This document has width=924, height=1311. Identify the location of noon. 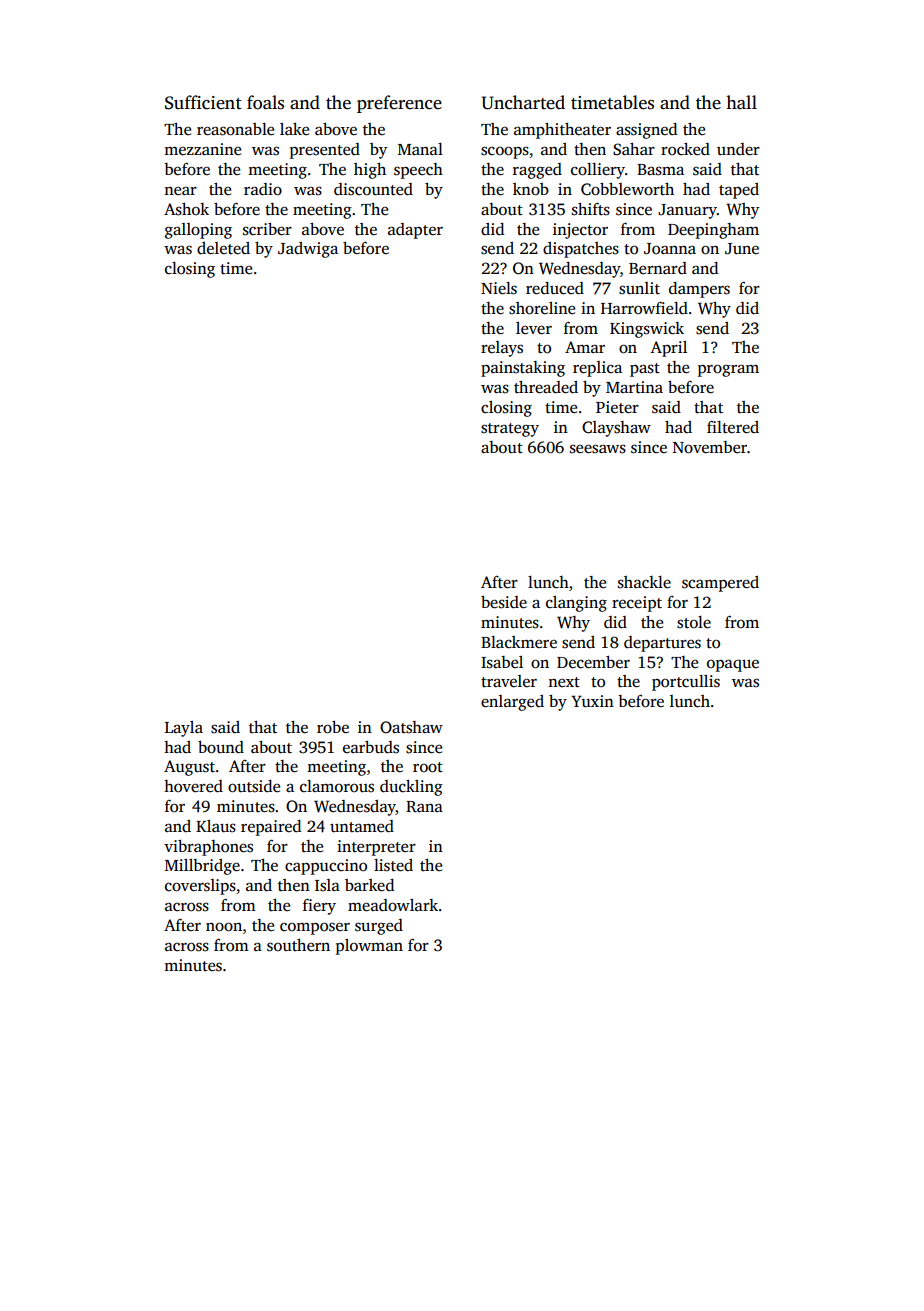
(224, 927).
